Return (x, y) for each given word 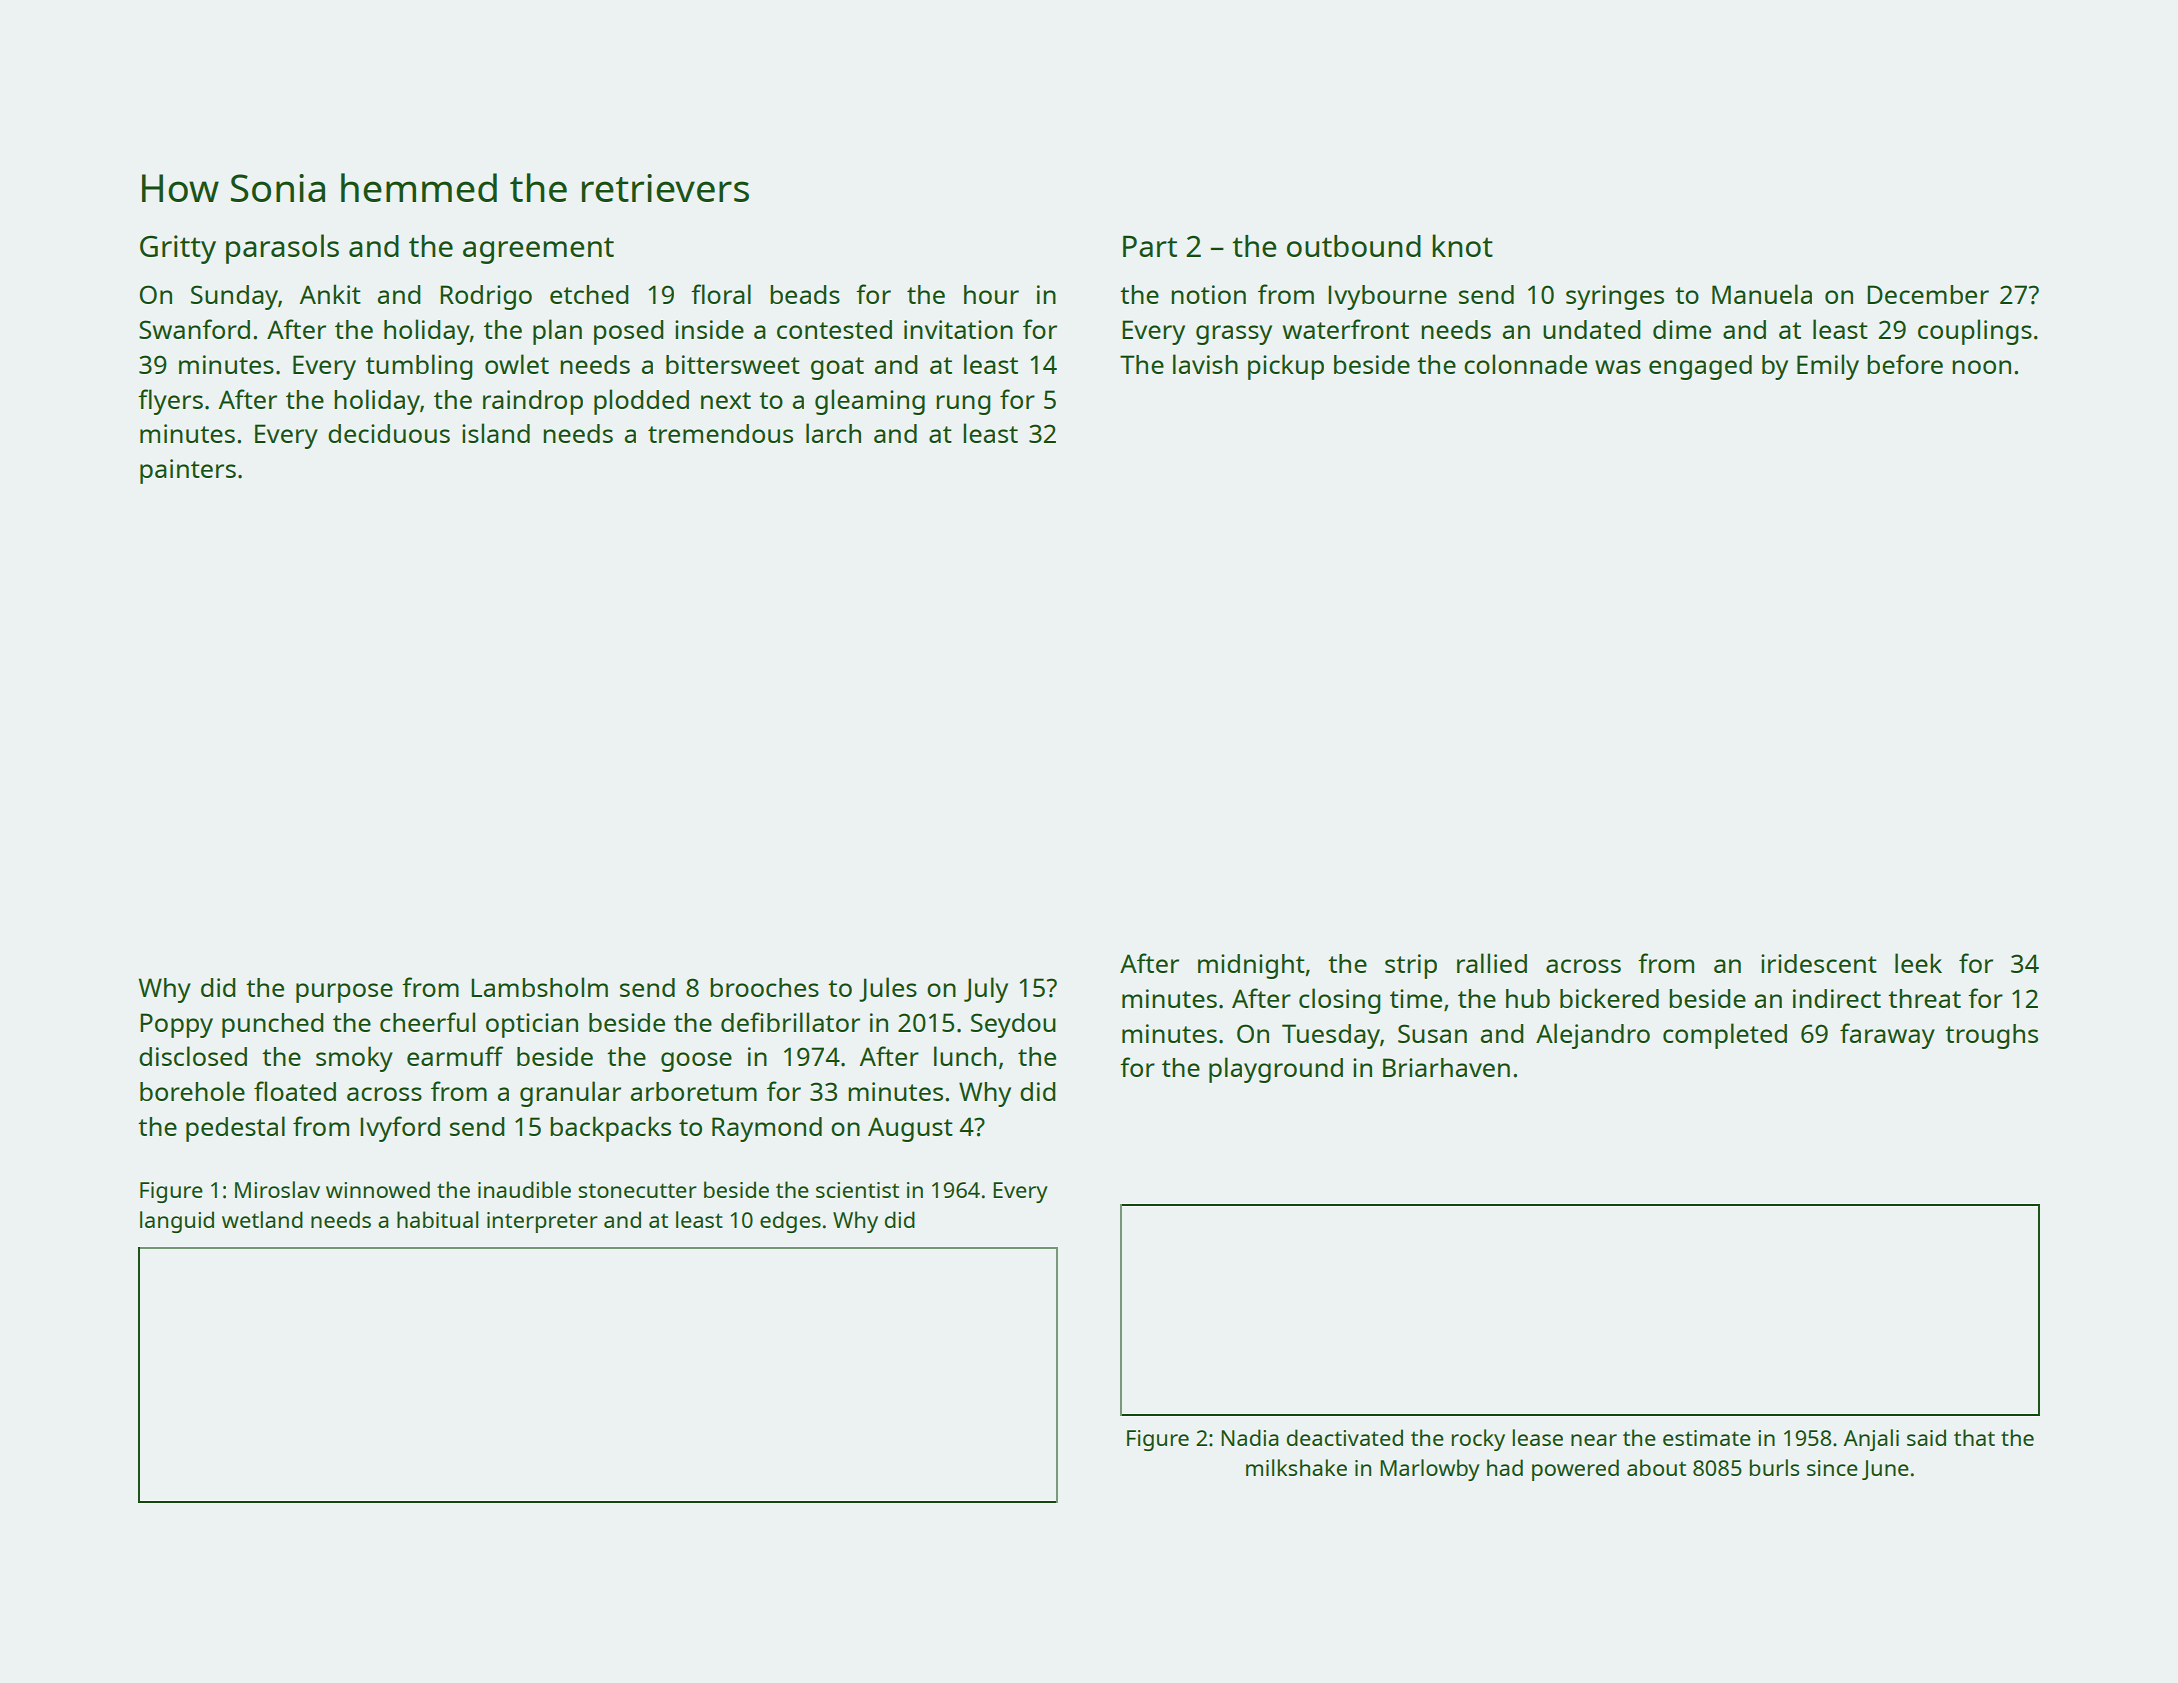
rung (963, 405)
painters (188, 471)
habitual (437, 1219)
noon (1981, 367)
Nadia (1250, 1437)
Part (1150, 246)
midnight (1251, 966)
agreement (538, 250)
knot (1462, 245)
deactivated (1345, 1437)
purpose (344, 993)
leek (1918, 963)
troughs (1991, 1036)
